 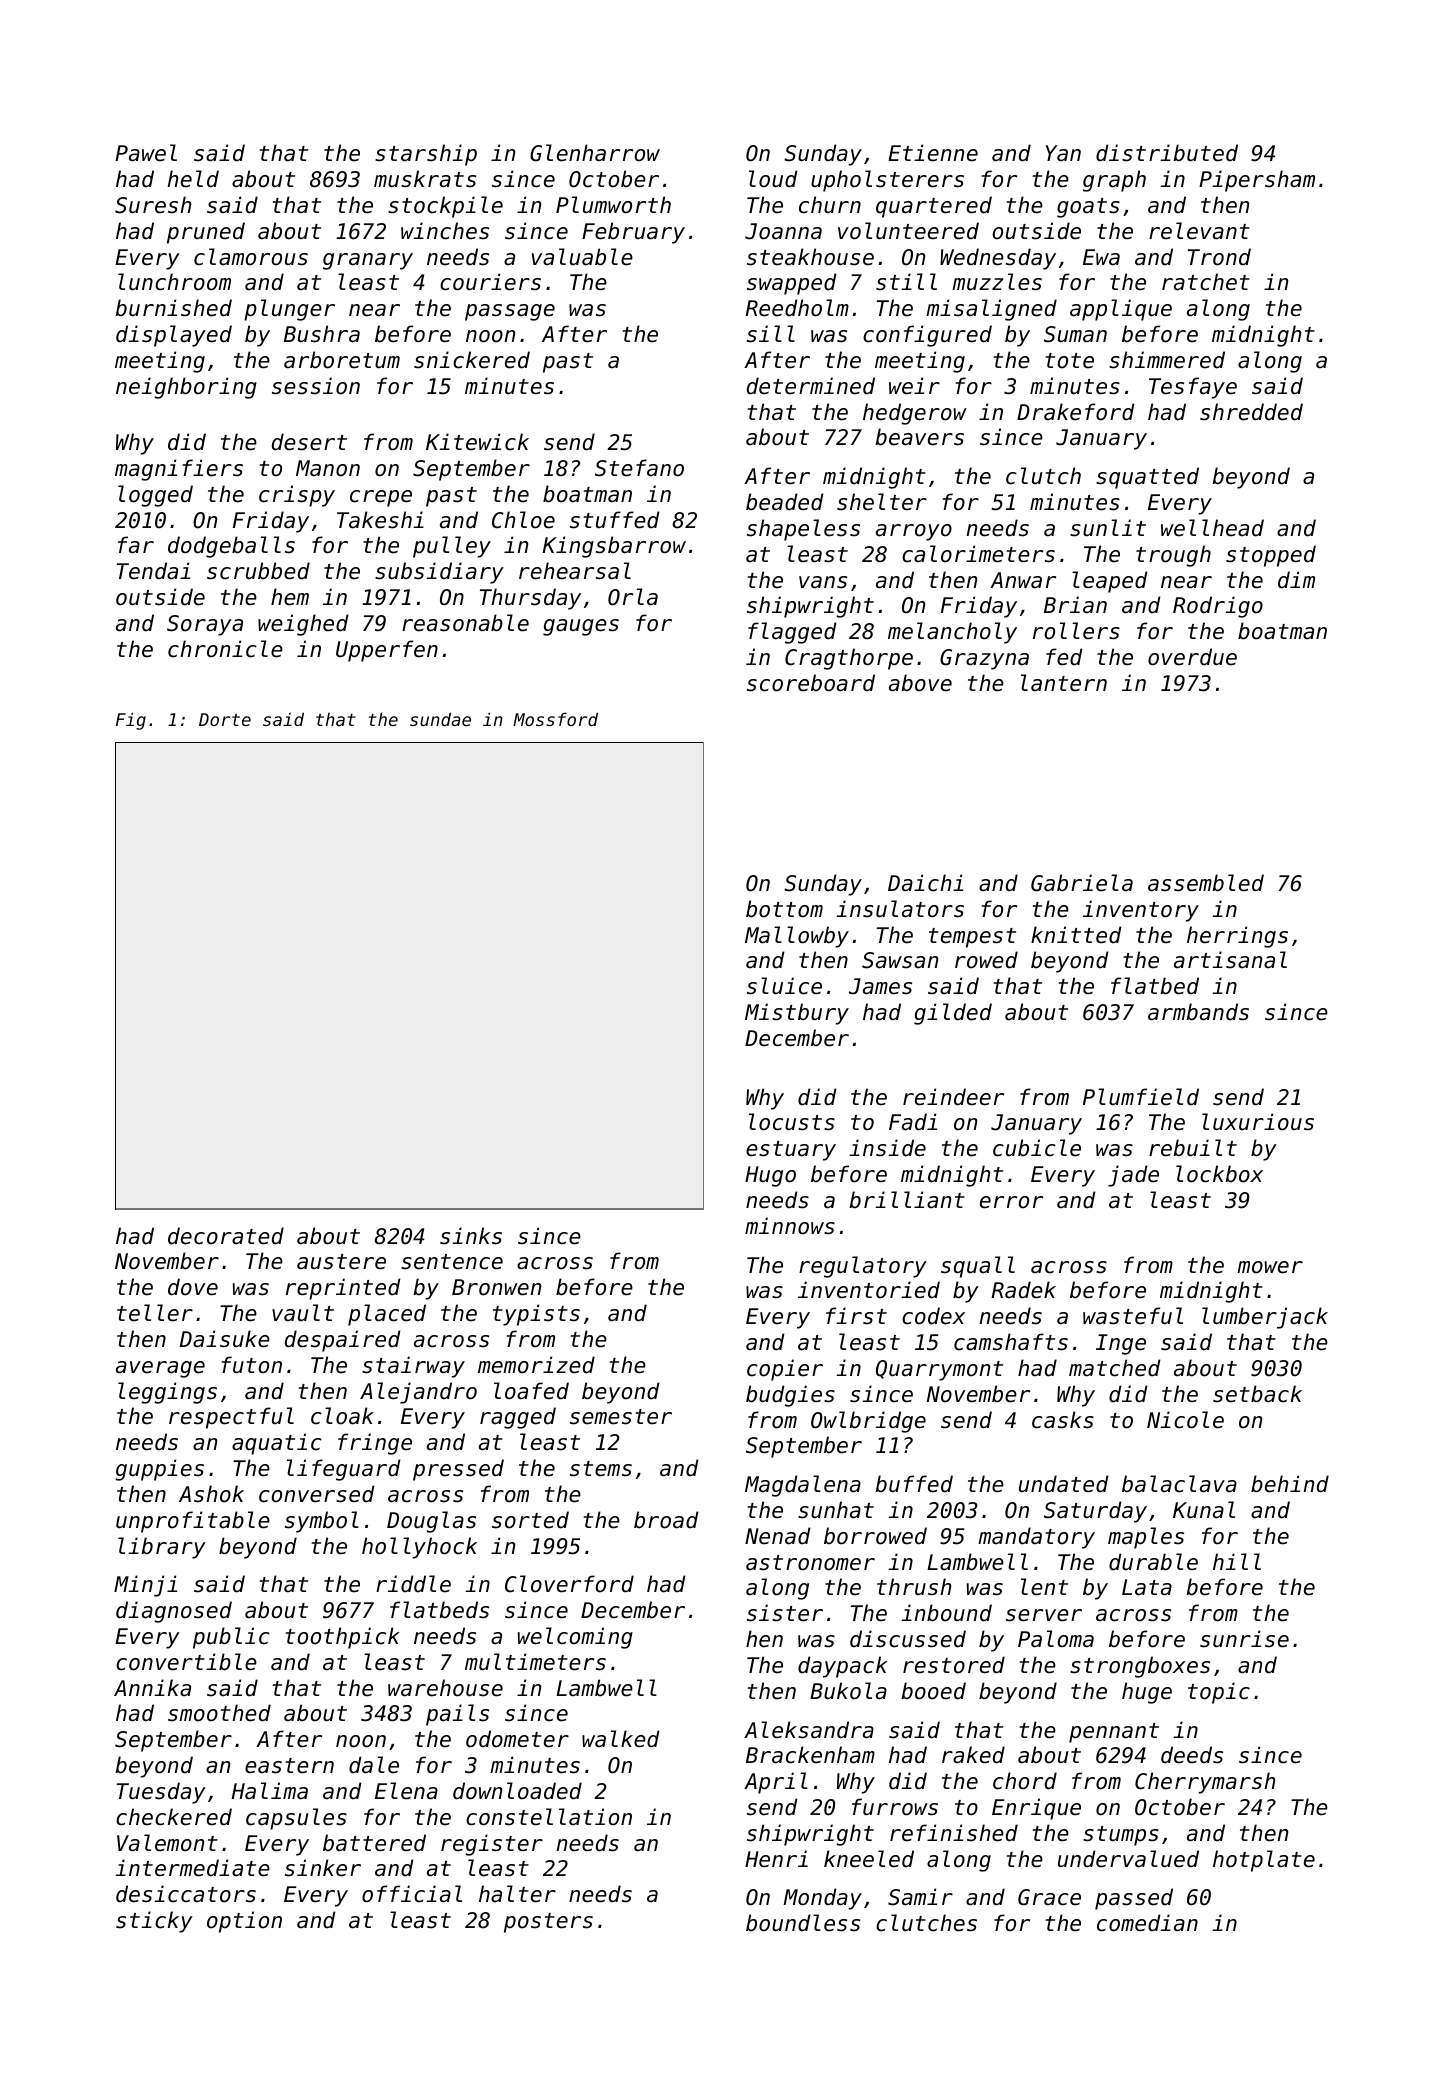 I want to click on Etienne, so click(x=933, y=153).
